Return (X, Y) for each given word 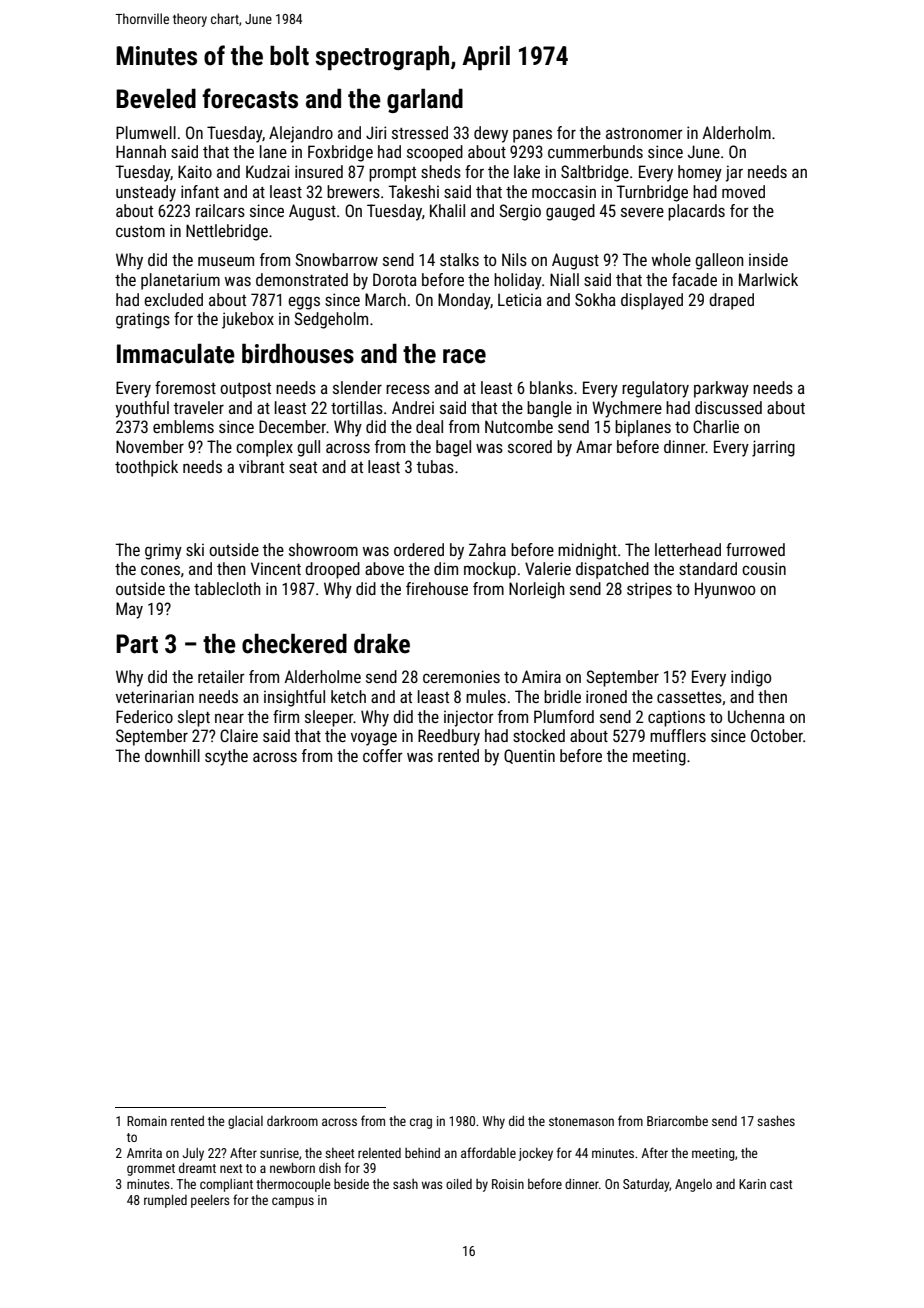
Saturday (646, 1185)
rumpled (165, 1201)
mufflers (678, 735)
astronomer (644, 133)
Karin (752, 1184)
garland (425, 100)
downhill (172, 755)
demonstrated (302, 279)
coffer (383, 755)
